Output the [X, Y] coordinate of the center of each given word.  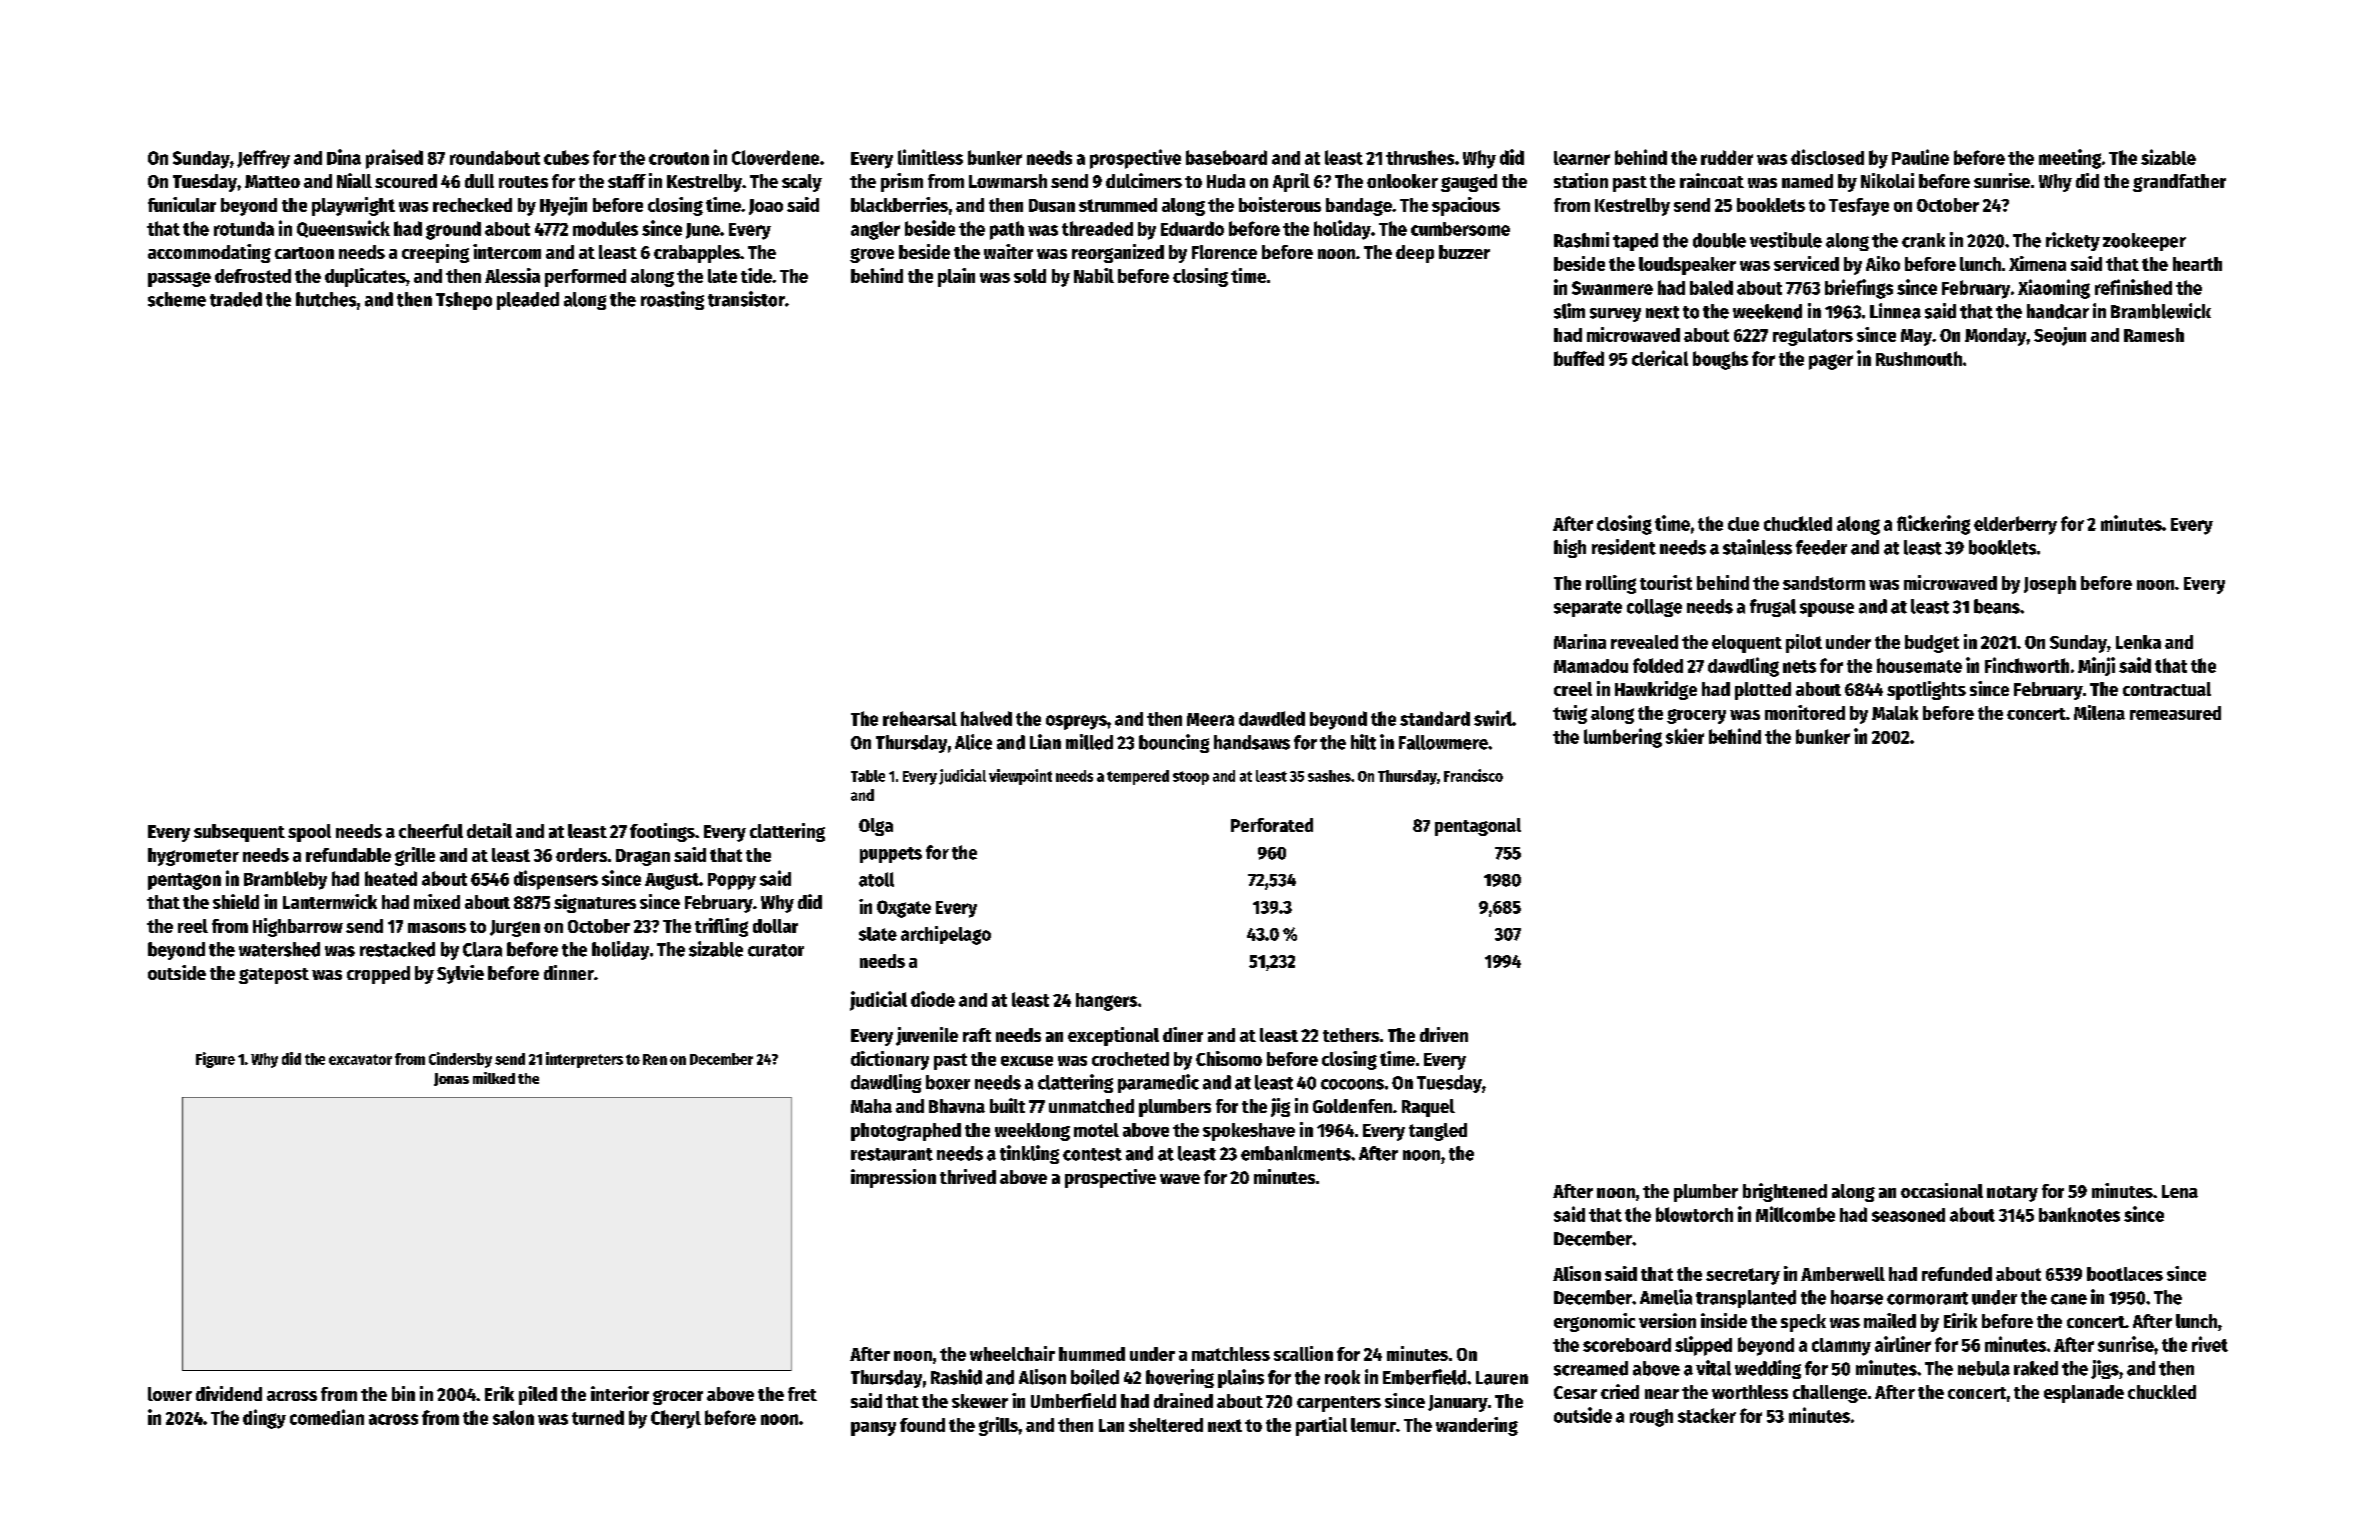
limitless [930, 157]
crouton [679, 158]
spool [309, 833]
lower [170, 1394]
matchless [1231, 1354]
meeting [2070, 159]
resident [1624, 547]
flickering [1933, 525]
